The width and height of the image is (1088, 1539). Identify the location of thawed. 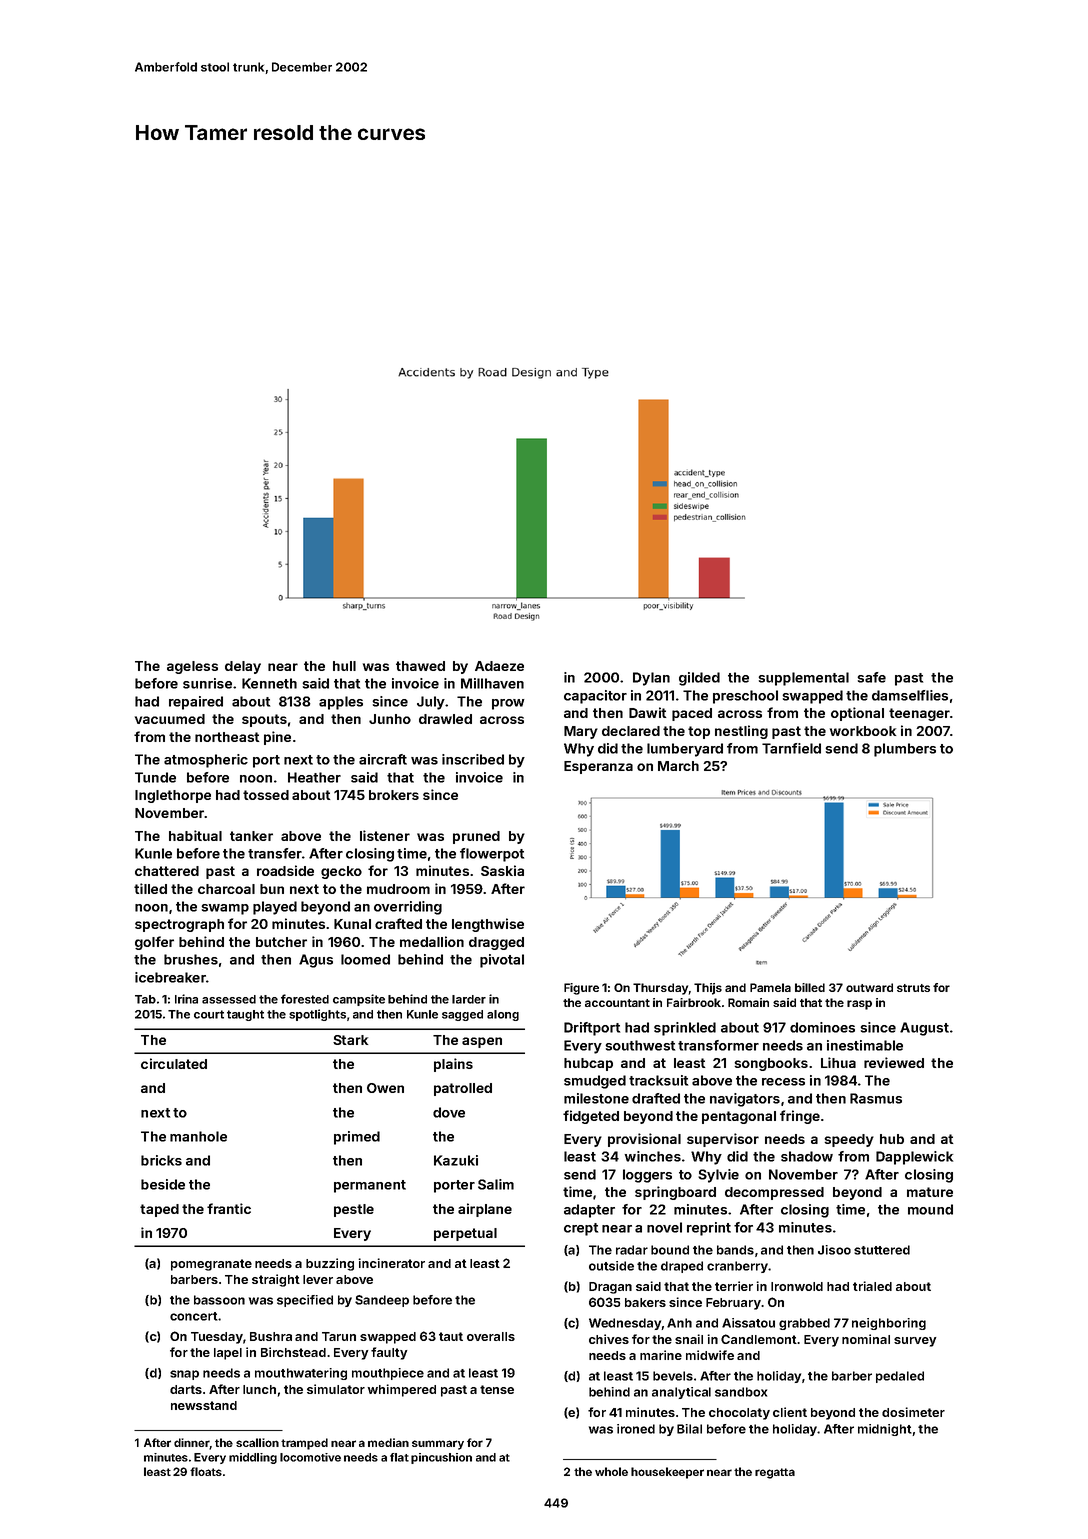
(420, 666).
